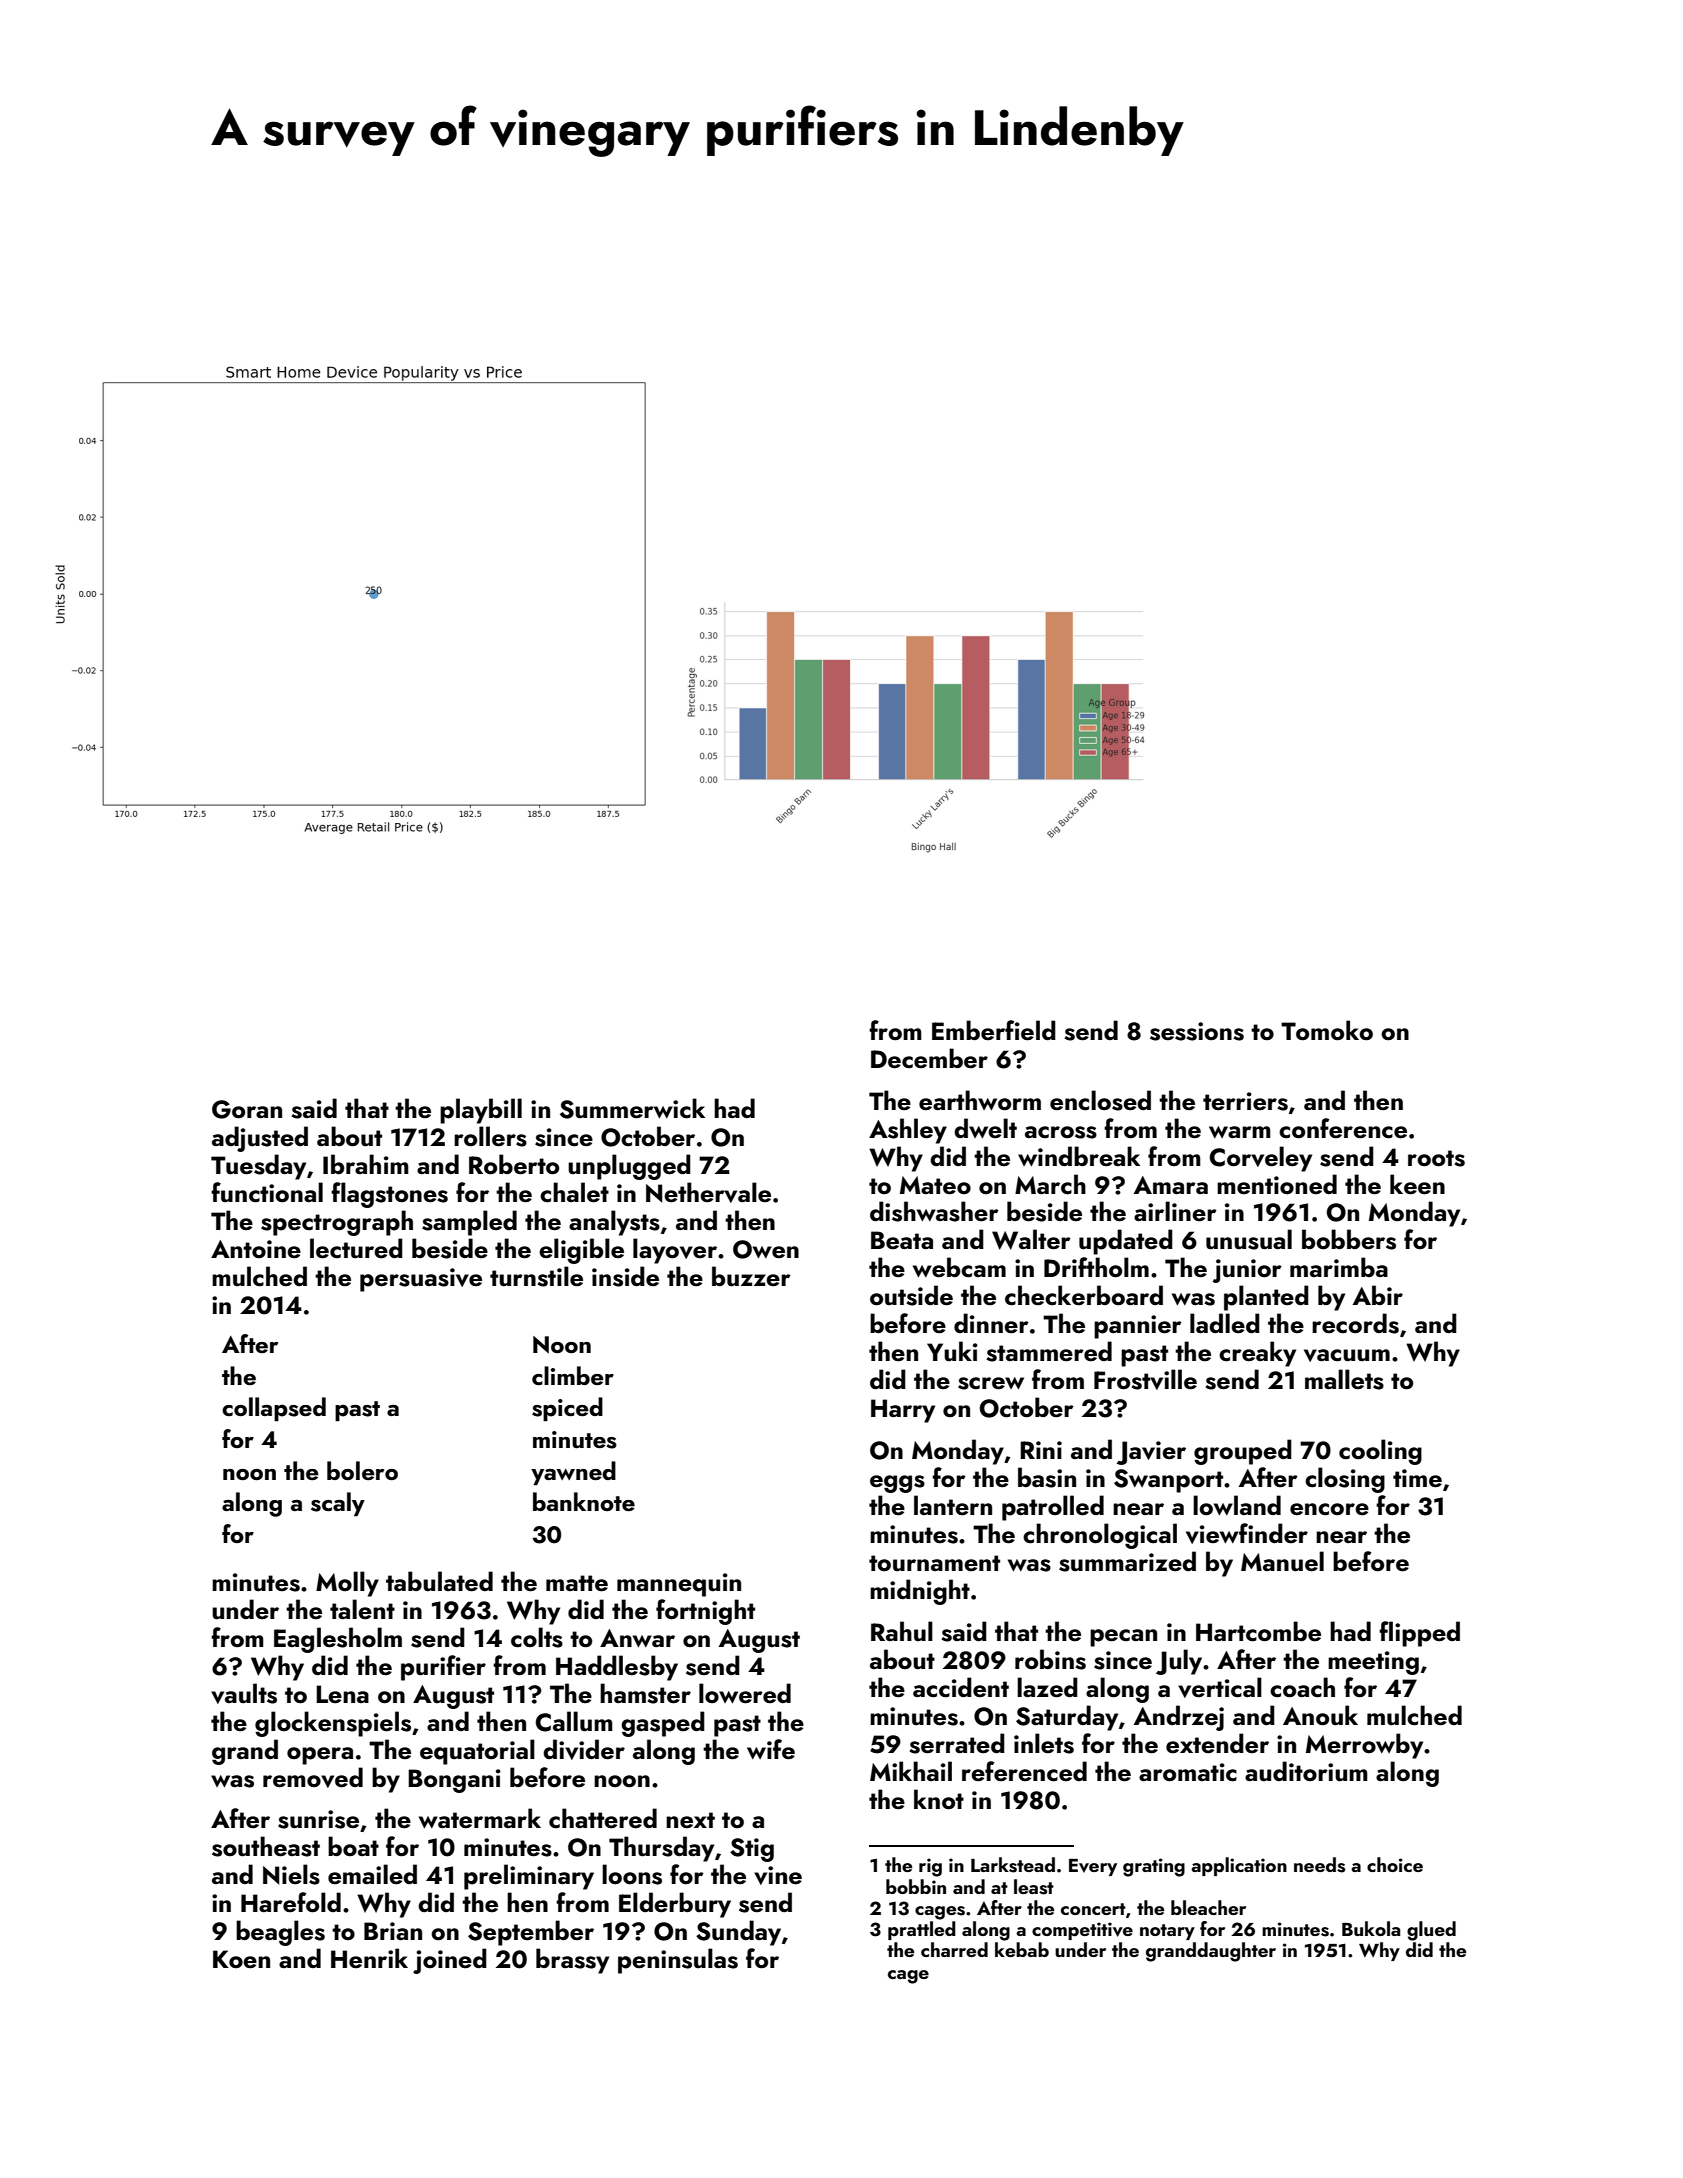  Describe the element at coordinates (274, 1409) in the screenshot. I see `collapsed` at that location.
